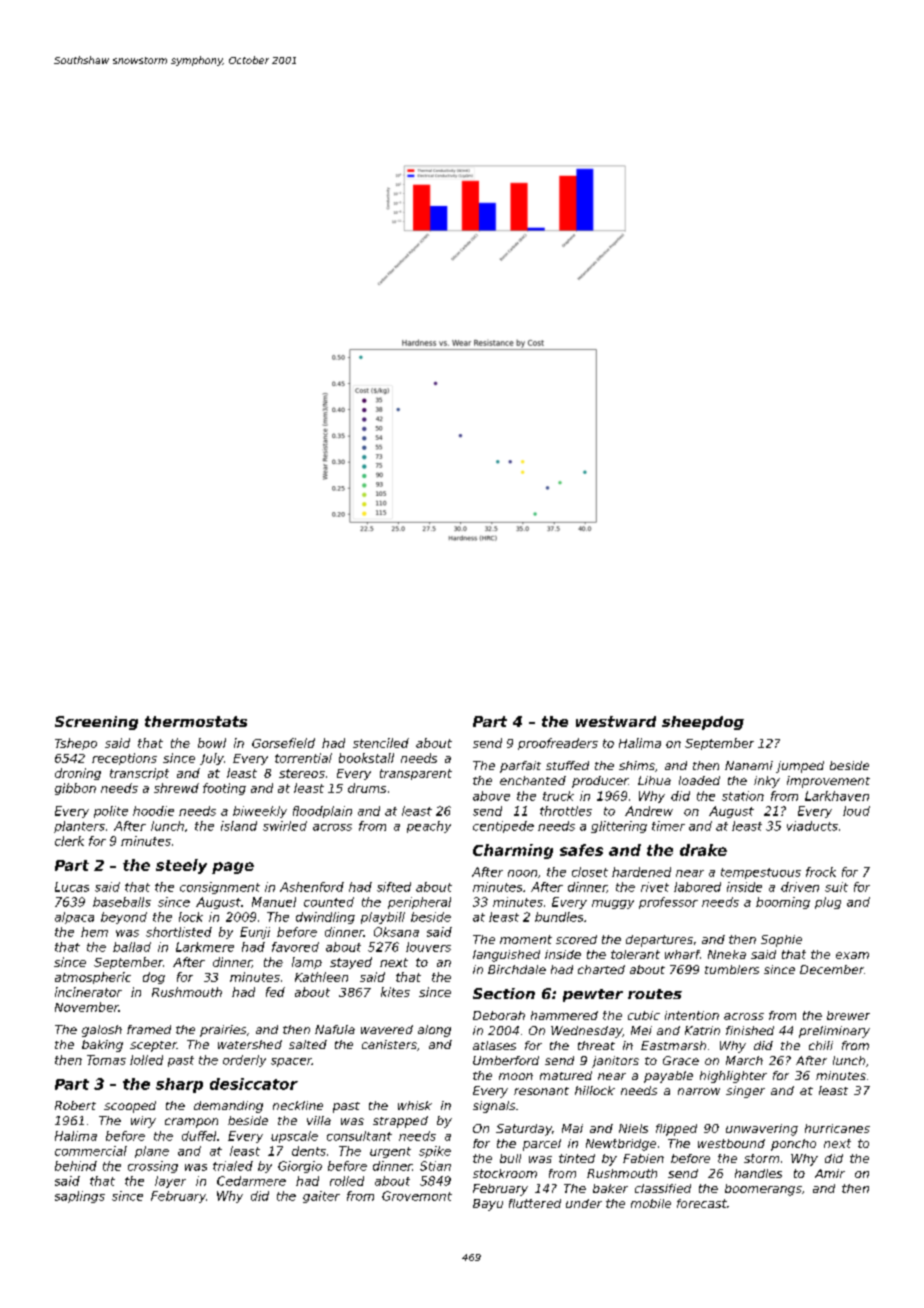  I want to click on singer, so click(745, 1092).
